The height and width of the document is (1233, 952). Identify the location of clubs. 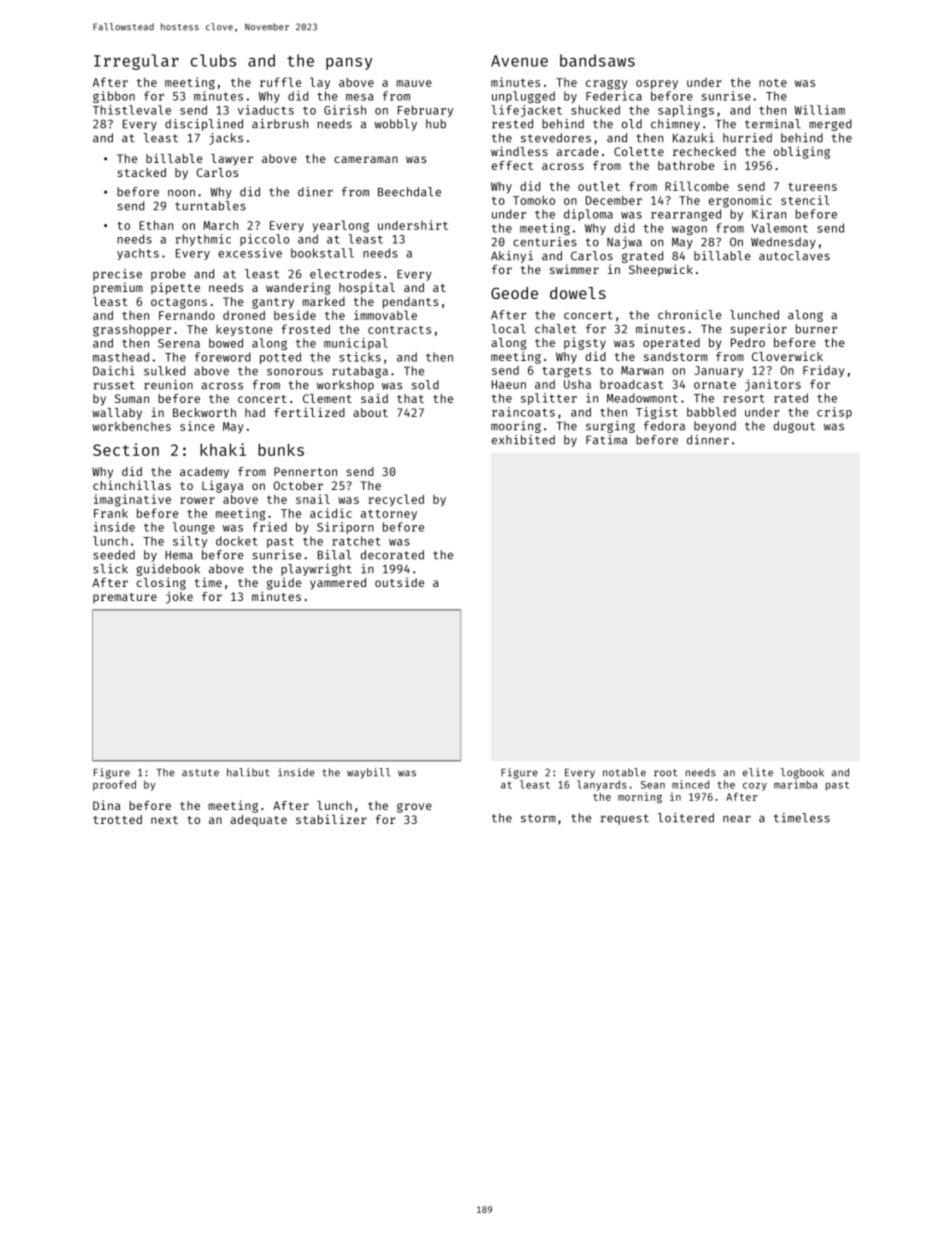
(213, 60).
